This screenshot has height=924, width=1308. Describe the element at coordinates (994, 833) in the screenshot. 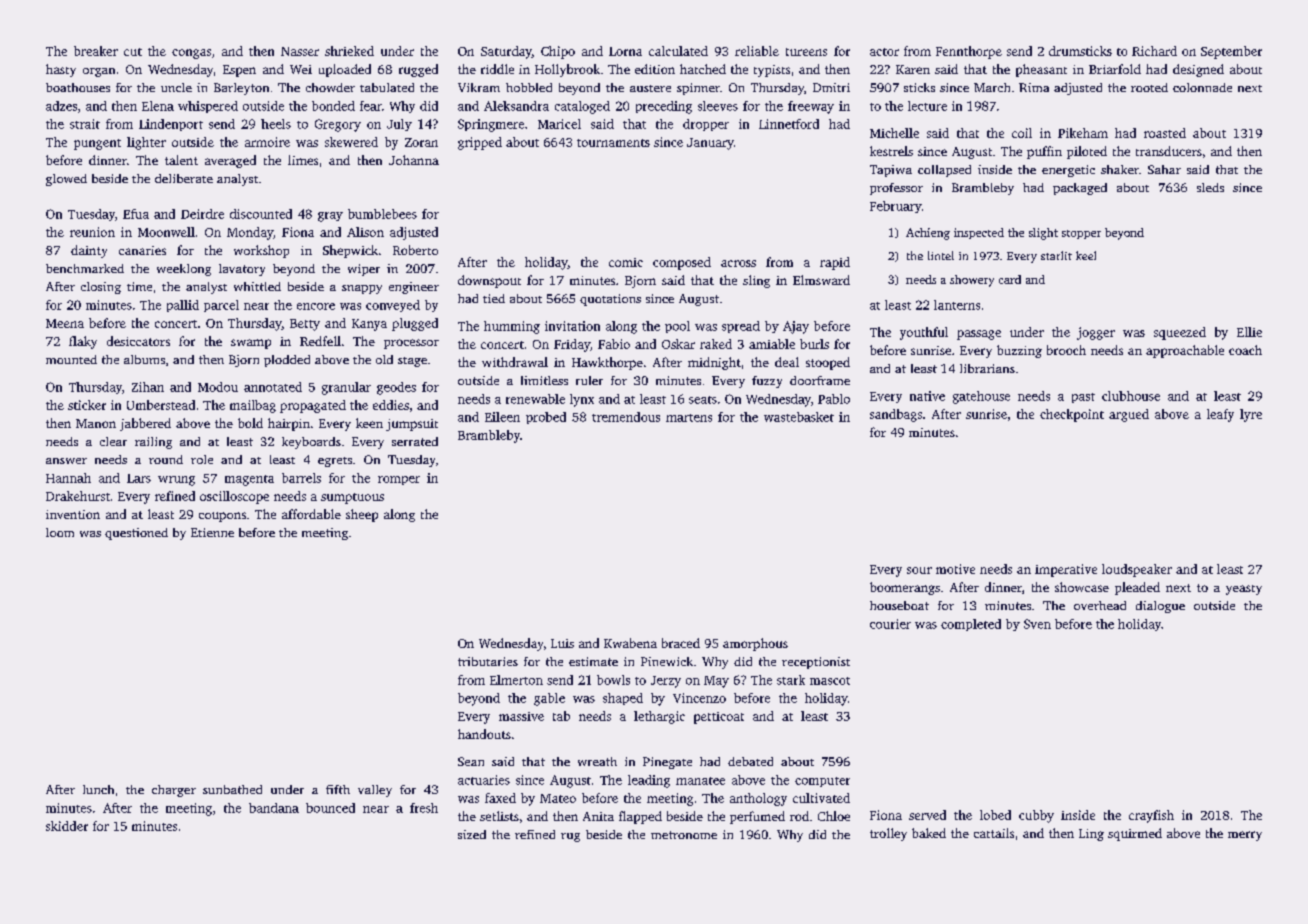

I see `cattails` at that location.
